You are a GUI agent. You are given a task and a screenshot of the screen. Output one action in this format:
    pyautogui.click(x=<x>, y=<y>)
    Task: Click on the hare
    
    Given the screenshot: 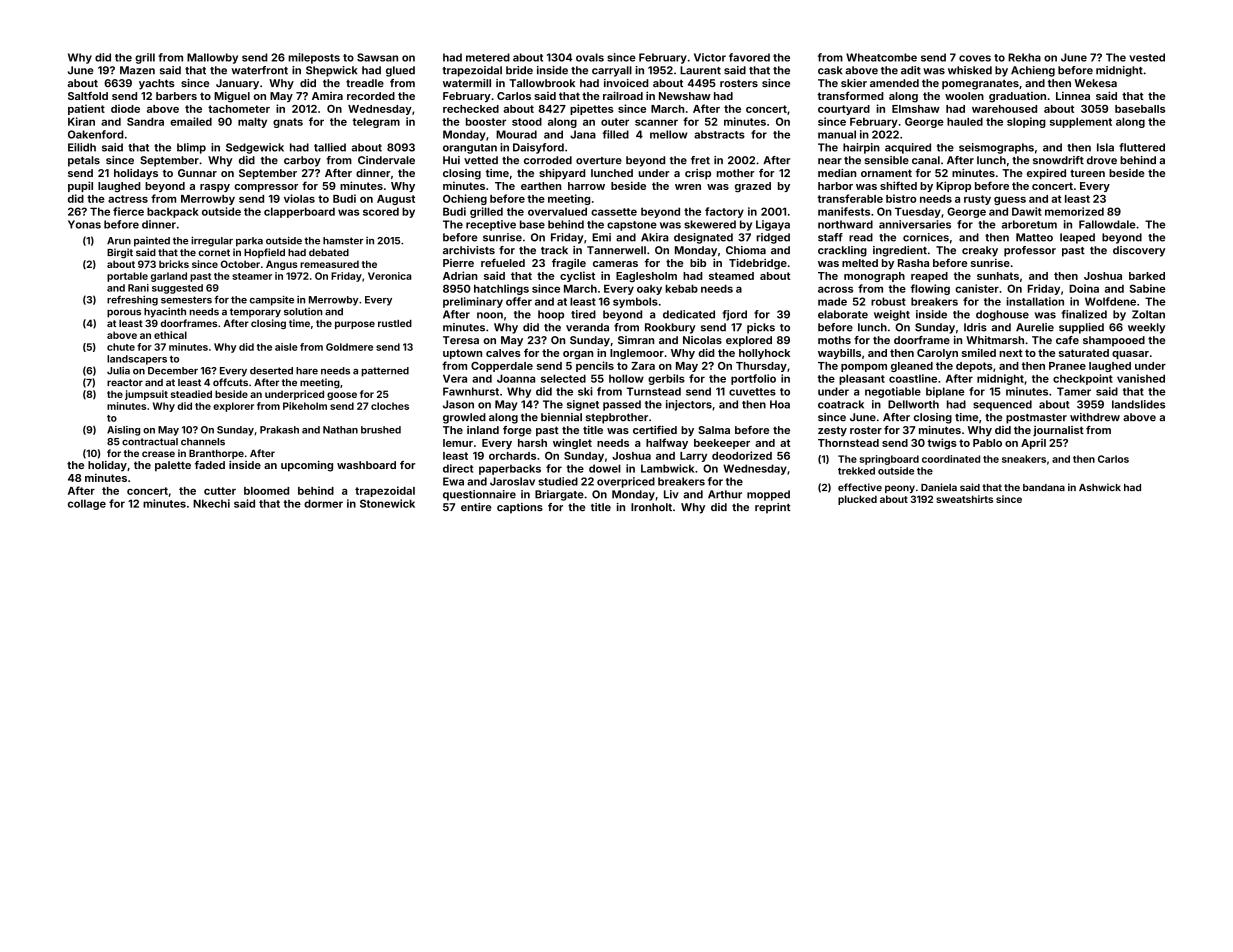 What is the action you would take?
    pyautogui.click(x=307, y=371)
